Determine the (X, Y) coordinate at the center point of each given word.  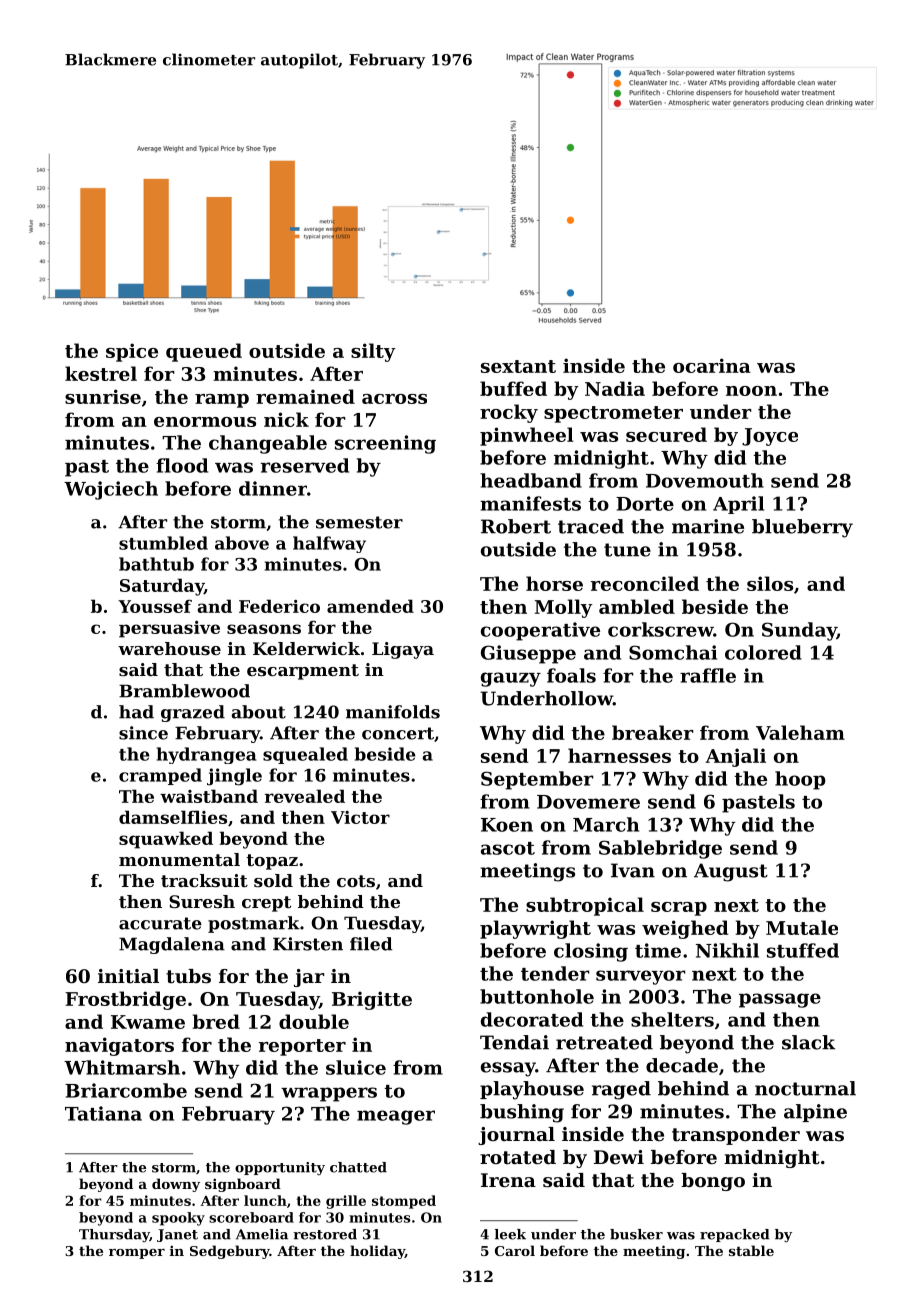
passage (780, 1000)
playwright (535, 929)
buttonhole (537, 996)
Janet (177, 1235)
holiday (377, 1252)
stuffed (803, 950)
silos (770, 583)
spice (132, 352)
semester (359, 522)
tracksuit (204, 880)
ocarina (712, 365)
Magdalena (172, 945)
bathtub (156, 564)
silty (373, 352)
